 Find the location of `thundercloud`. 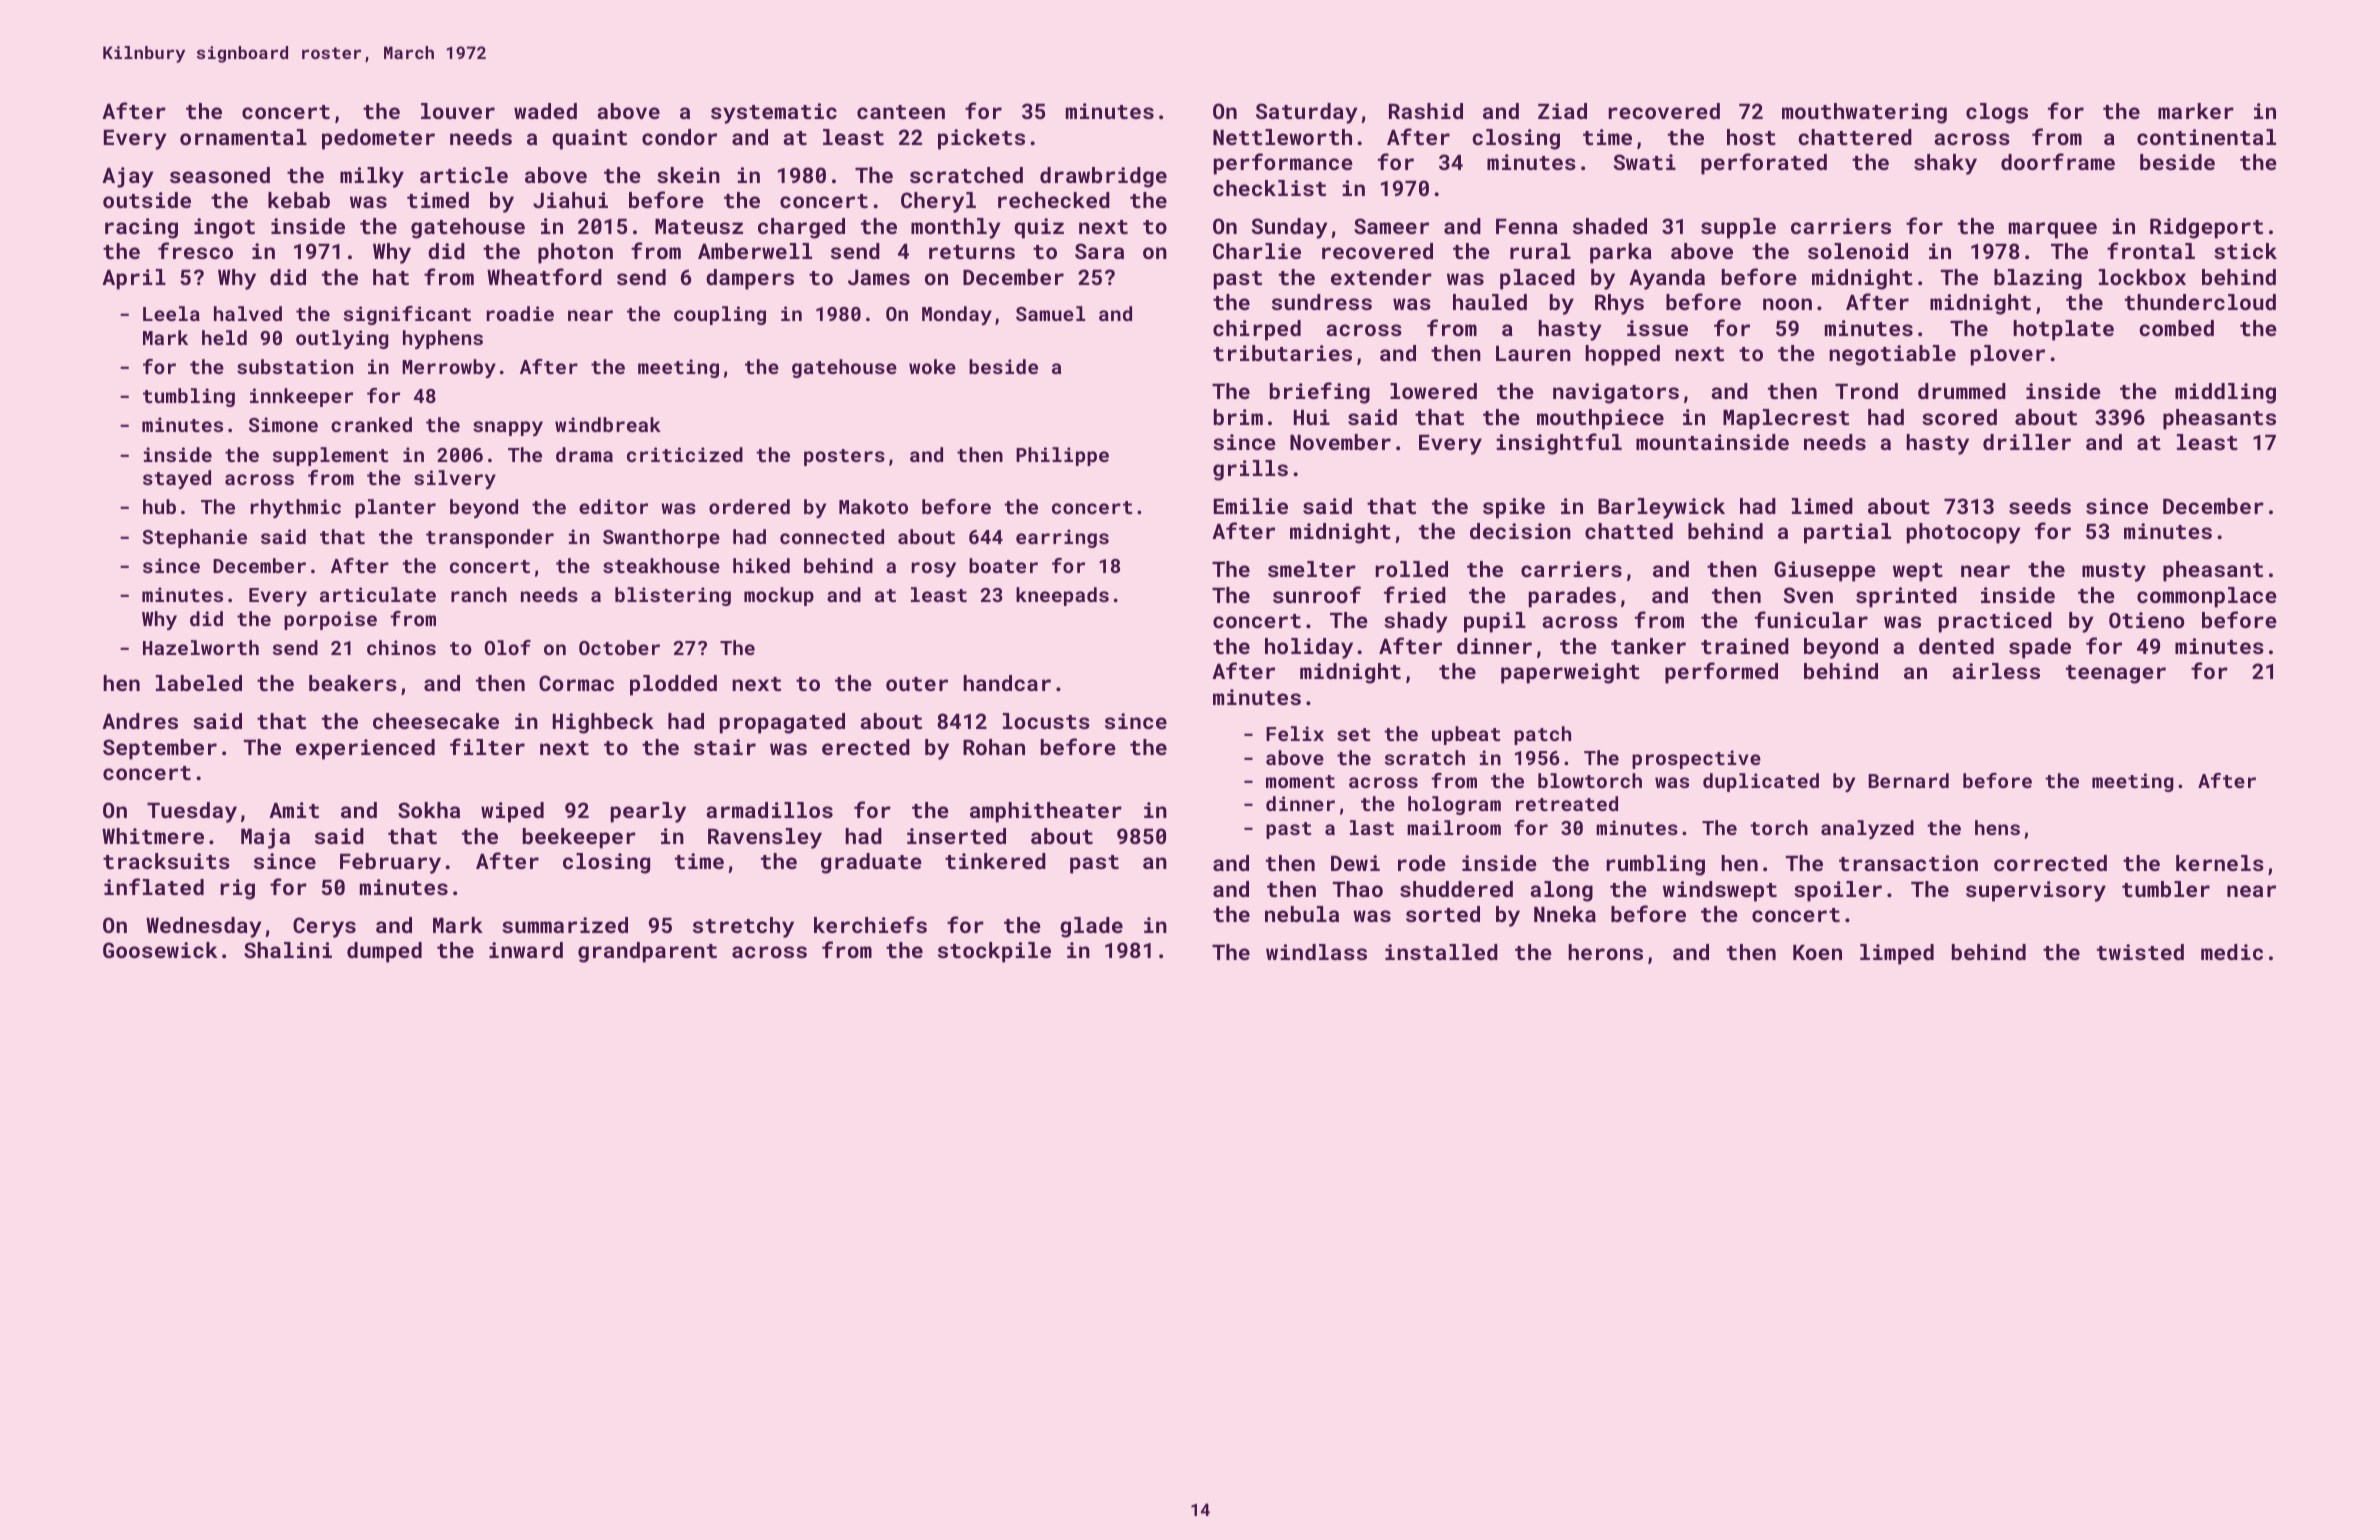

thundercloud is located at coordinates (2200, 302).
